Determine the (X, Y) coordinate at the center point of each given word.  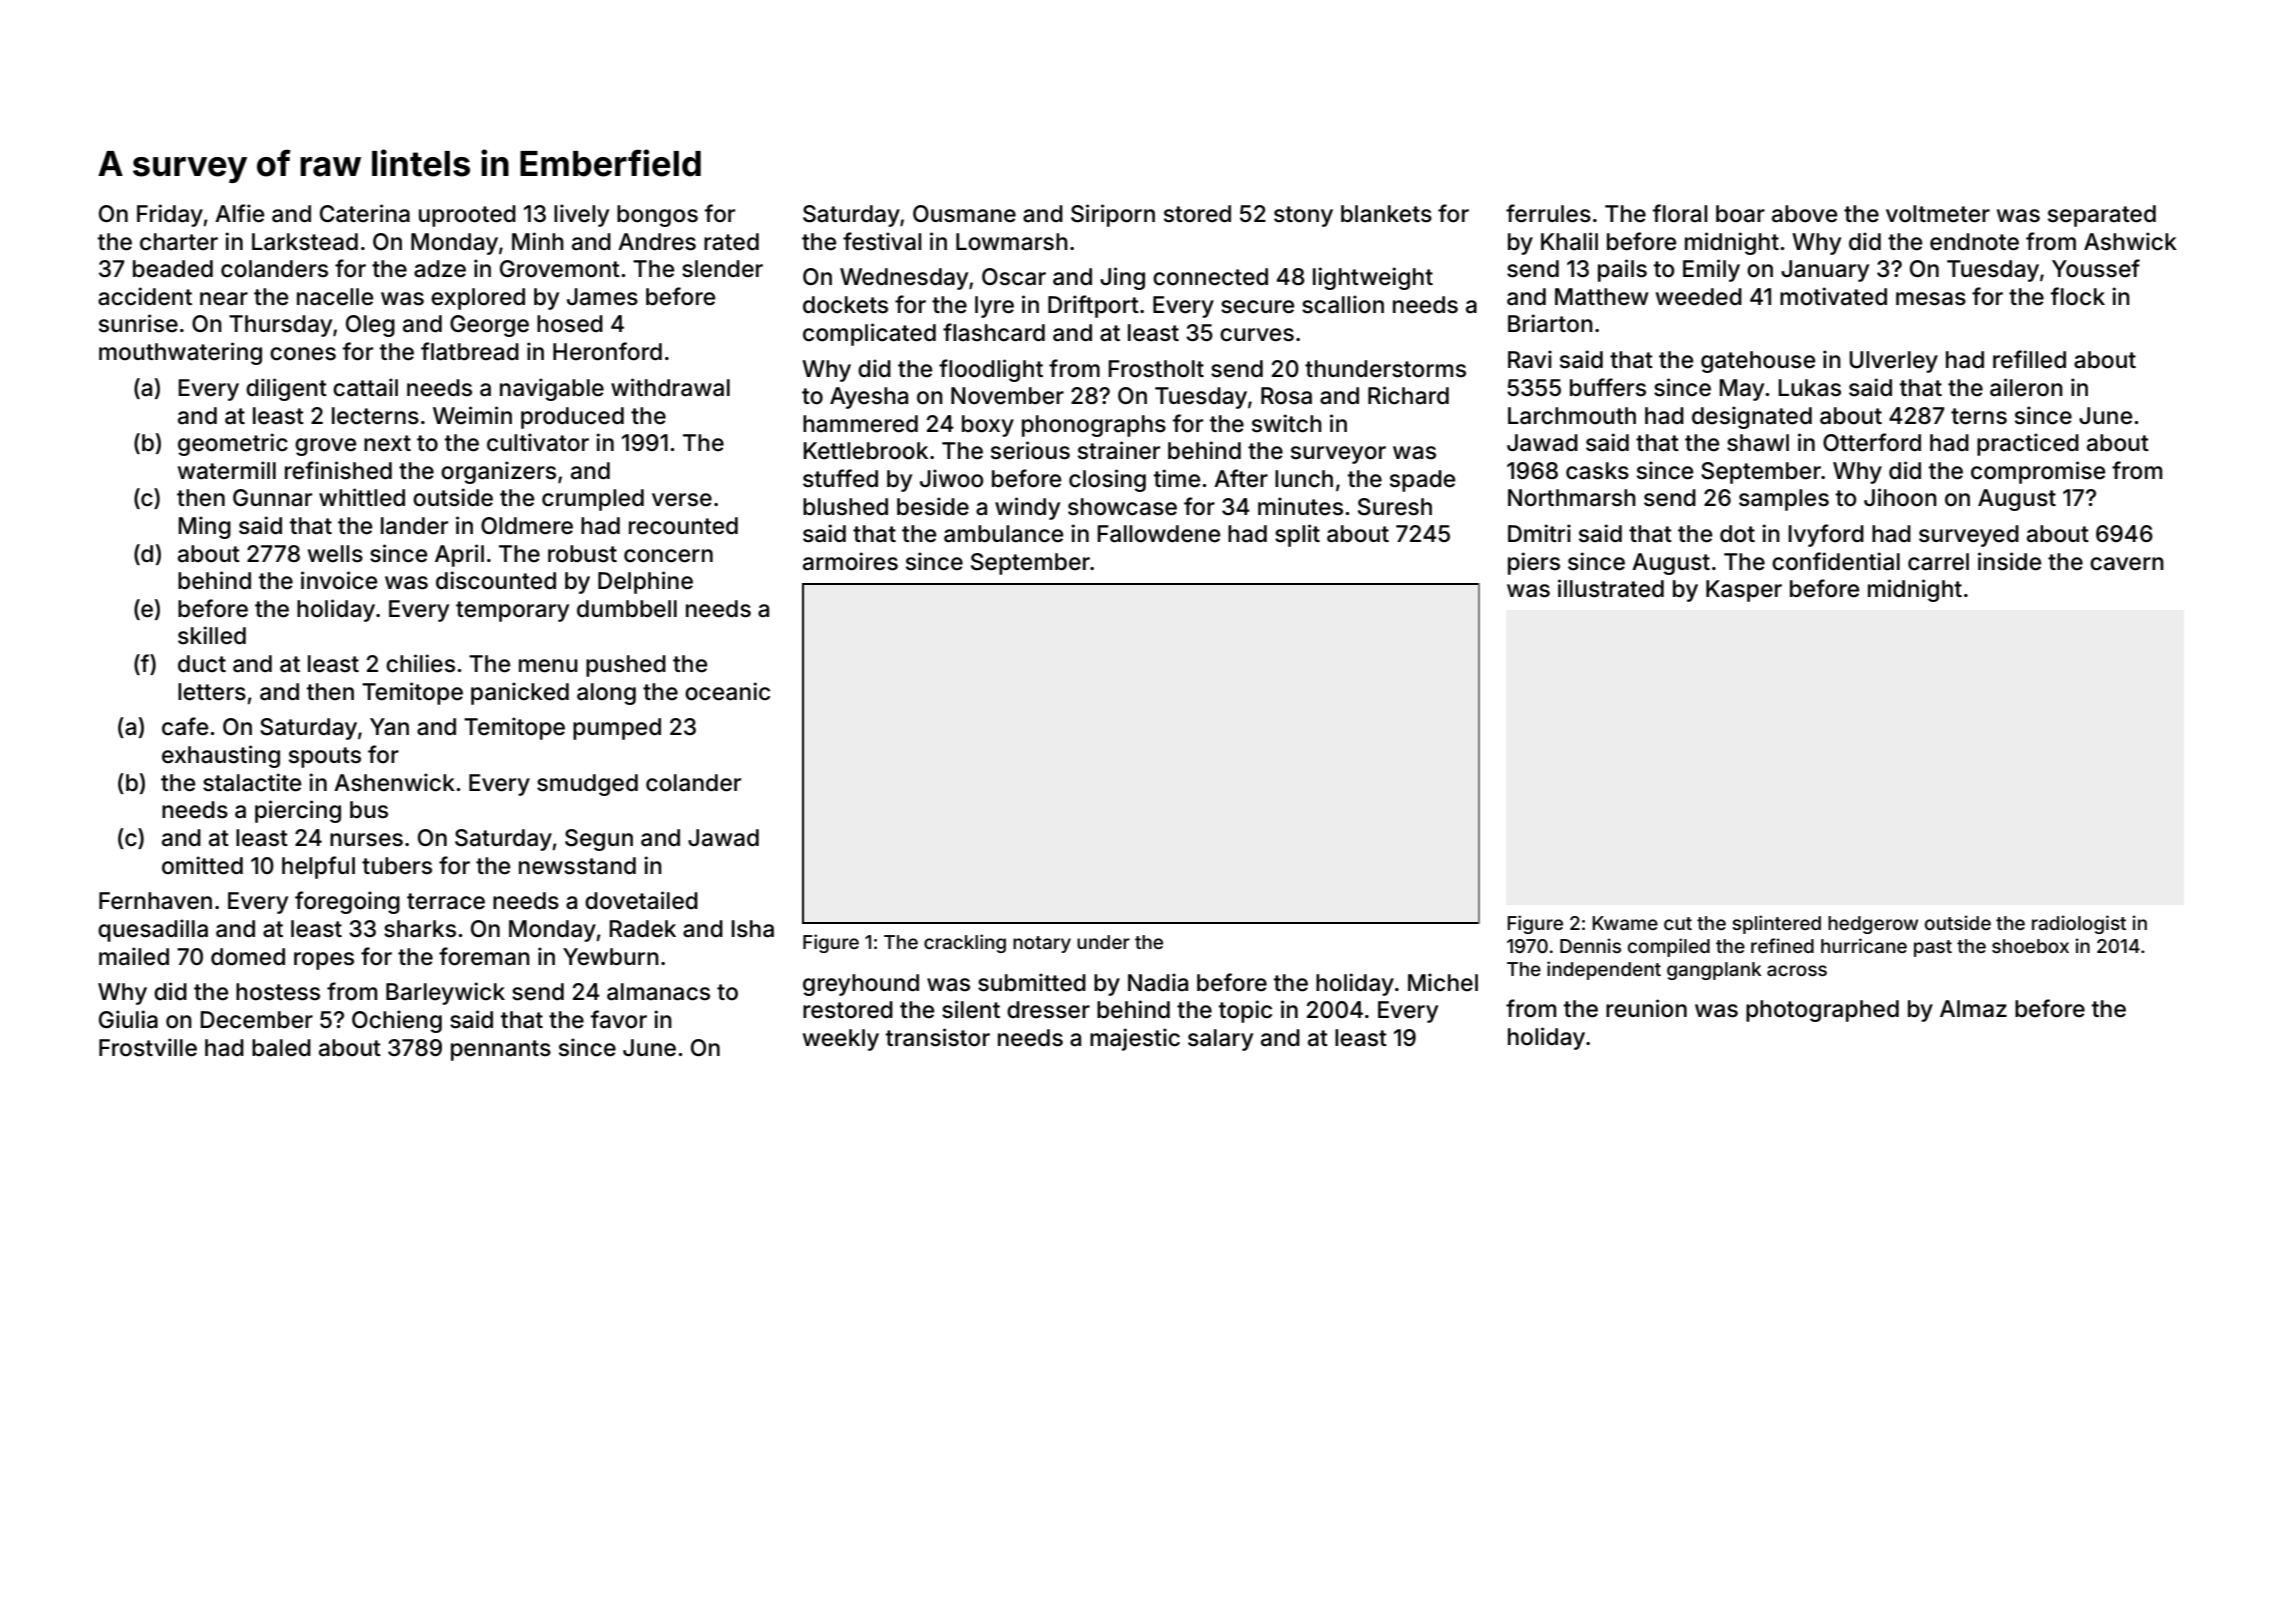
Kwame (1625, 923)
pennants (501, 1050)
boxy (988, 426)
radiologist (2079, 924)
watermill (227, 470)
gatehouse (1758, 362)
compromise (2038, 472)
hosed (570, 324)
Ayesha (869, 398)
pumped (617, 729)
